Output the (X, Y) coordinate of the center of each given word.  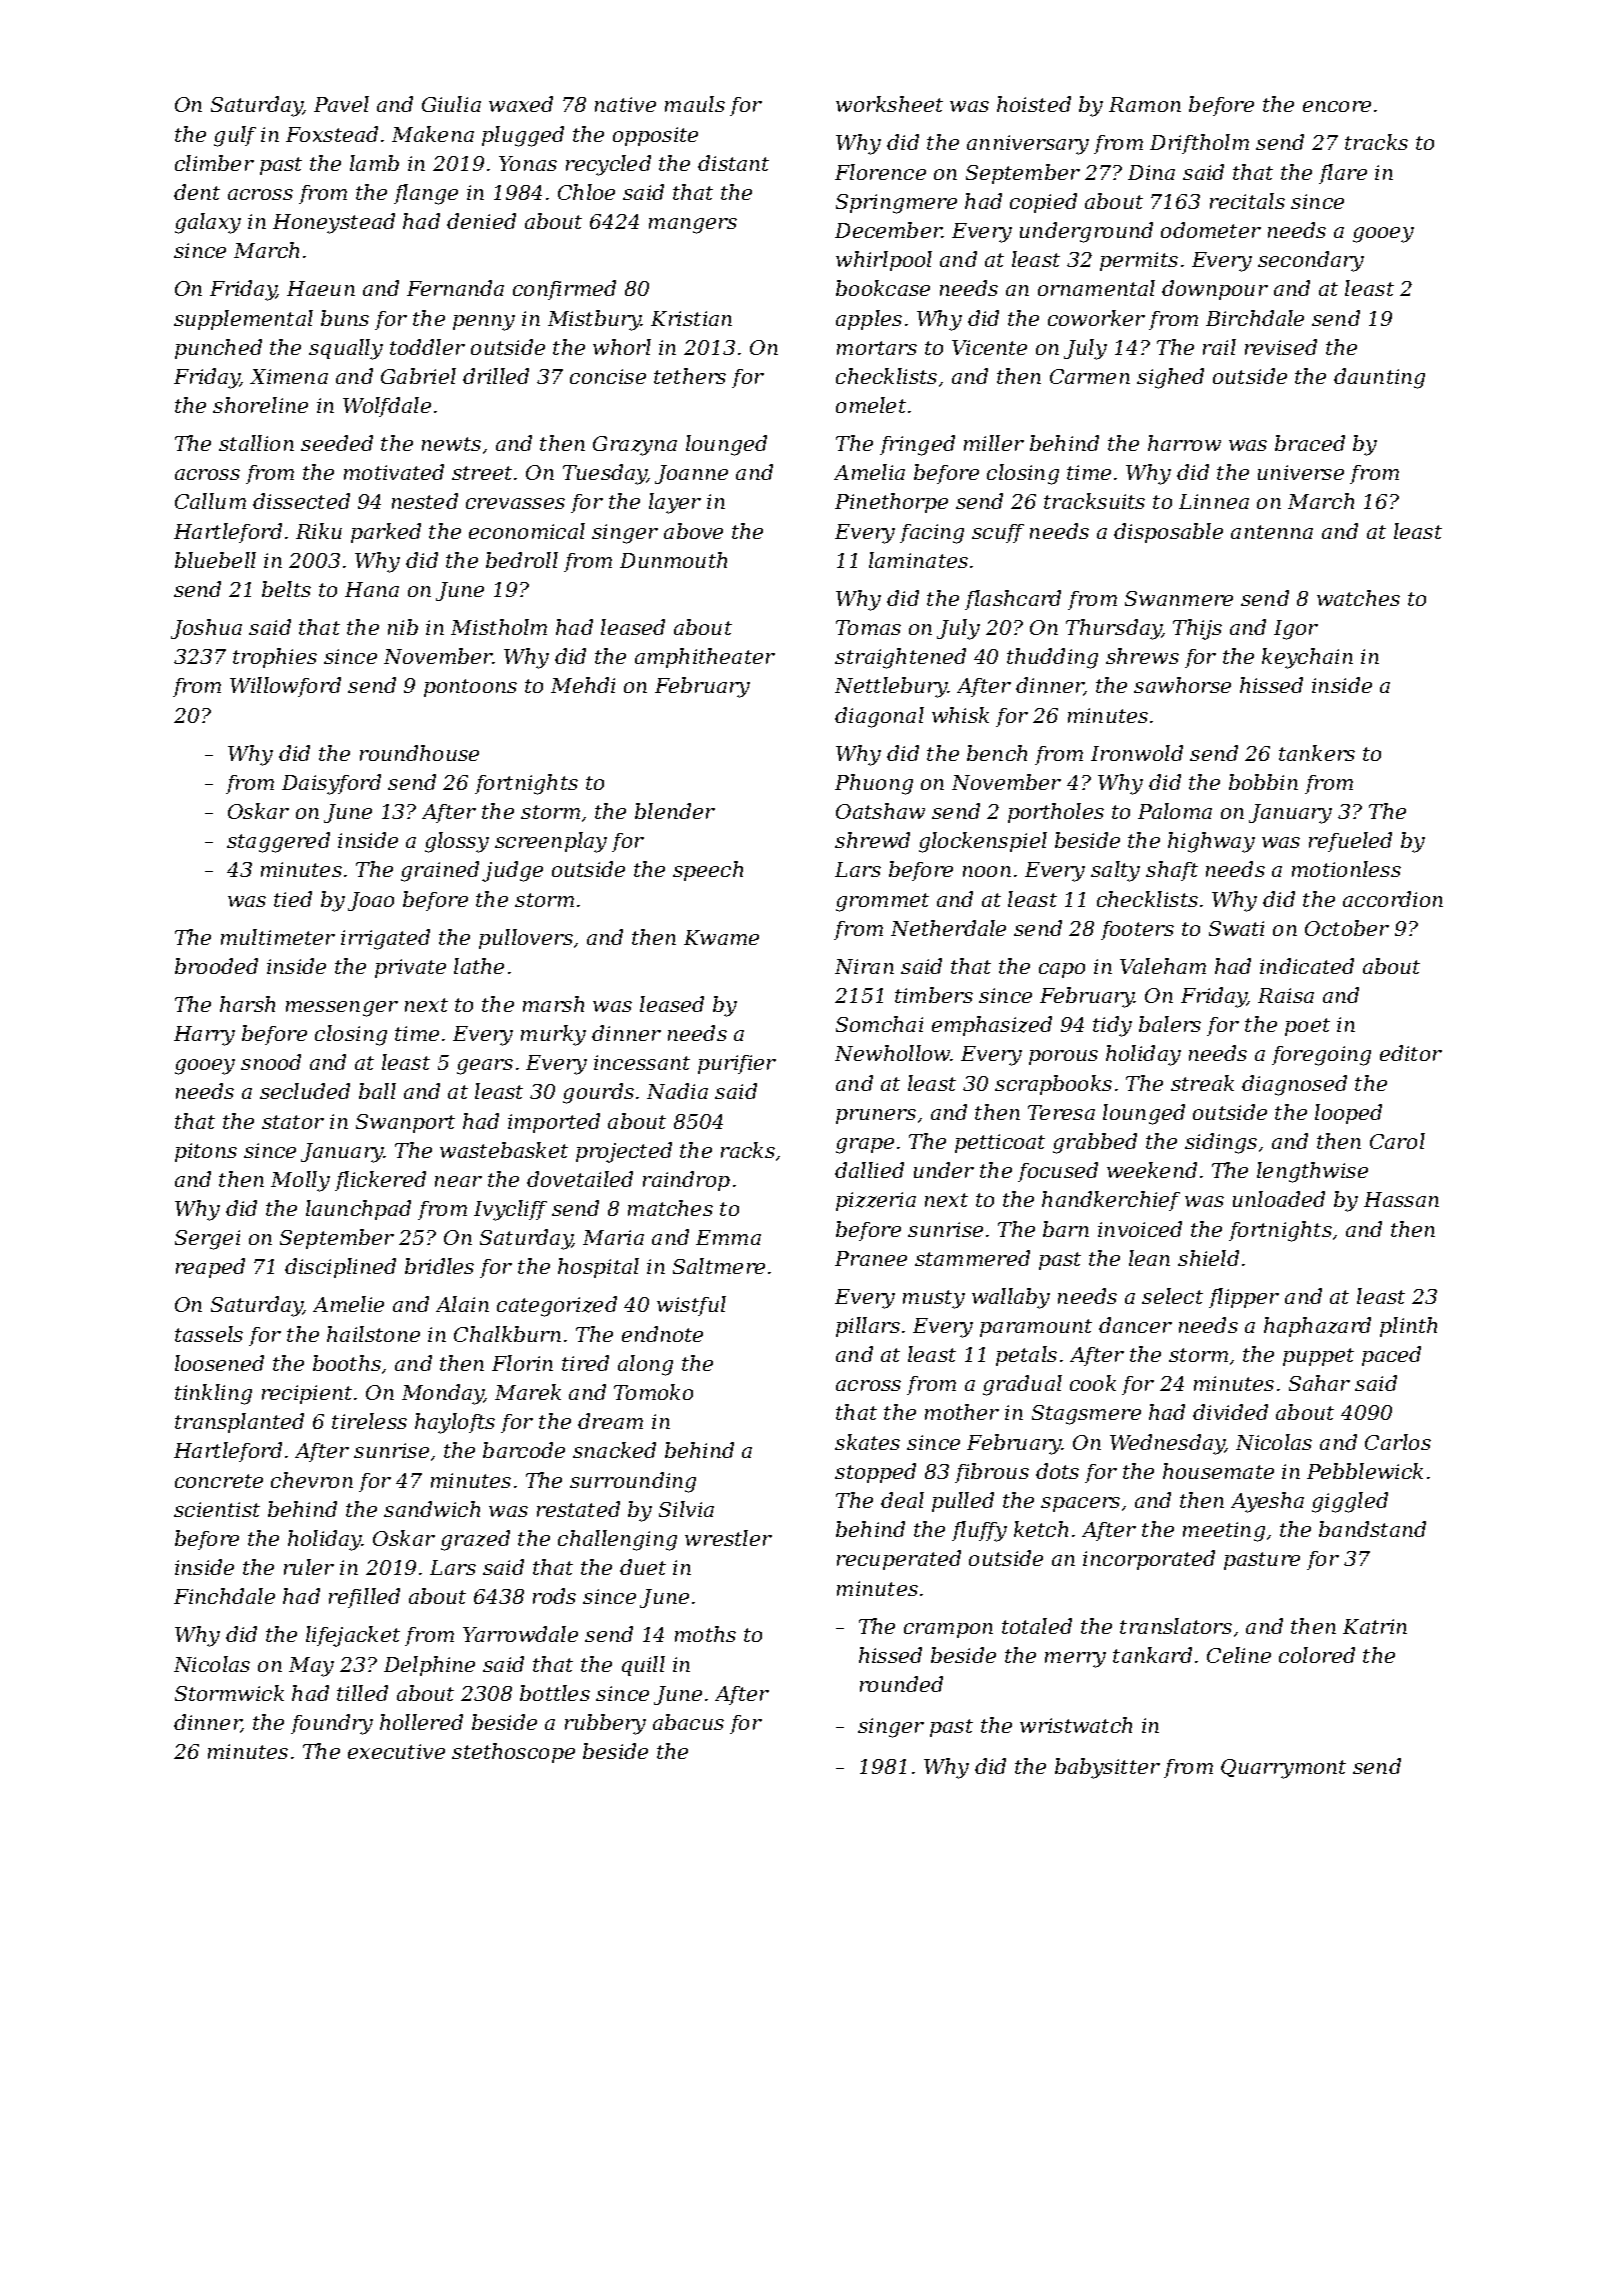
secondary (1311, 261)
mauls (695, 104)
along (645, 1365)
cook (1093, 1383)
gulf (235, 136)
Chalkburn (507, 1334)
